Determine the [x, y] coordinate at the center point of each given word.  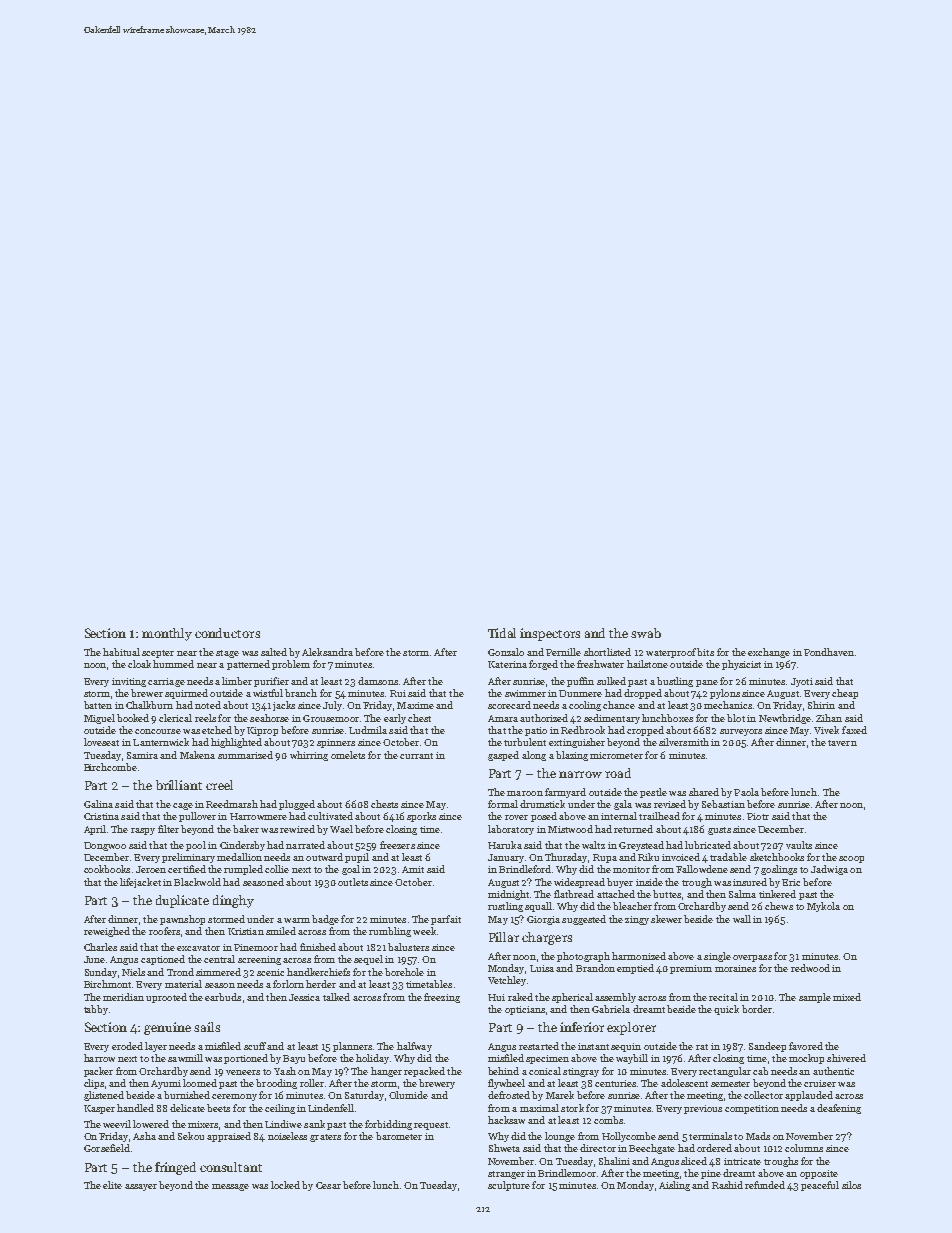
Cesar [328, 1185]
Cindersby [242, 846]
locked [285, 1185]
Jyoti [802, 682]
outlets [353, 882]
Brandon [595, 968]
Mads [758, 1136]
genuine [167, 1028]
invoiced [681, 857]
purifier [271, 682]
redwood [810, 968]
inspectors [550, 634]
